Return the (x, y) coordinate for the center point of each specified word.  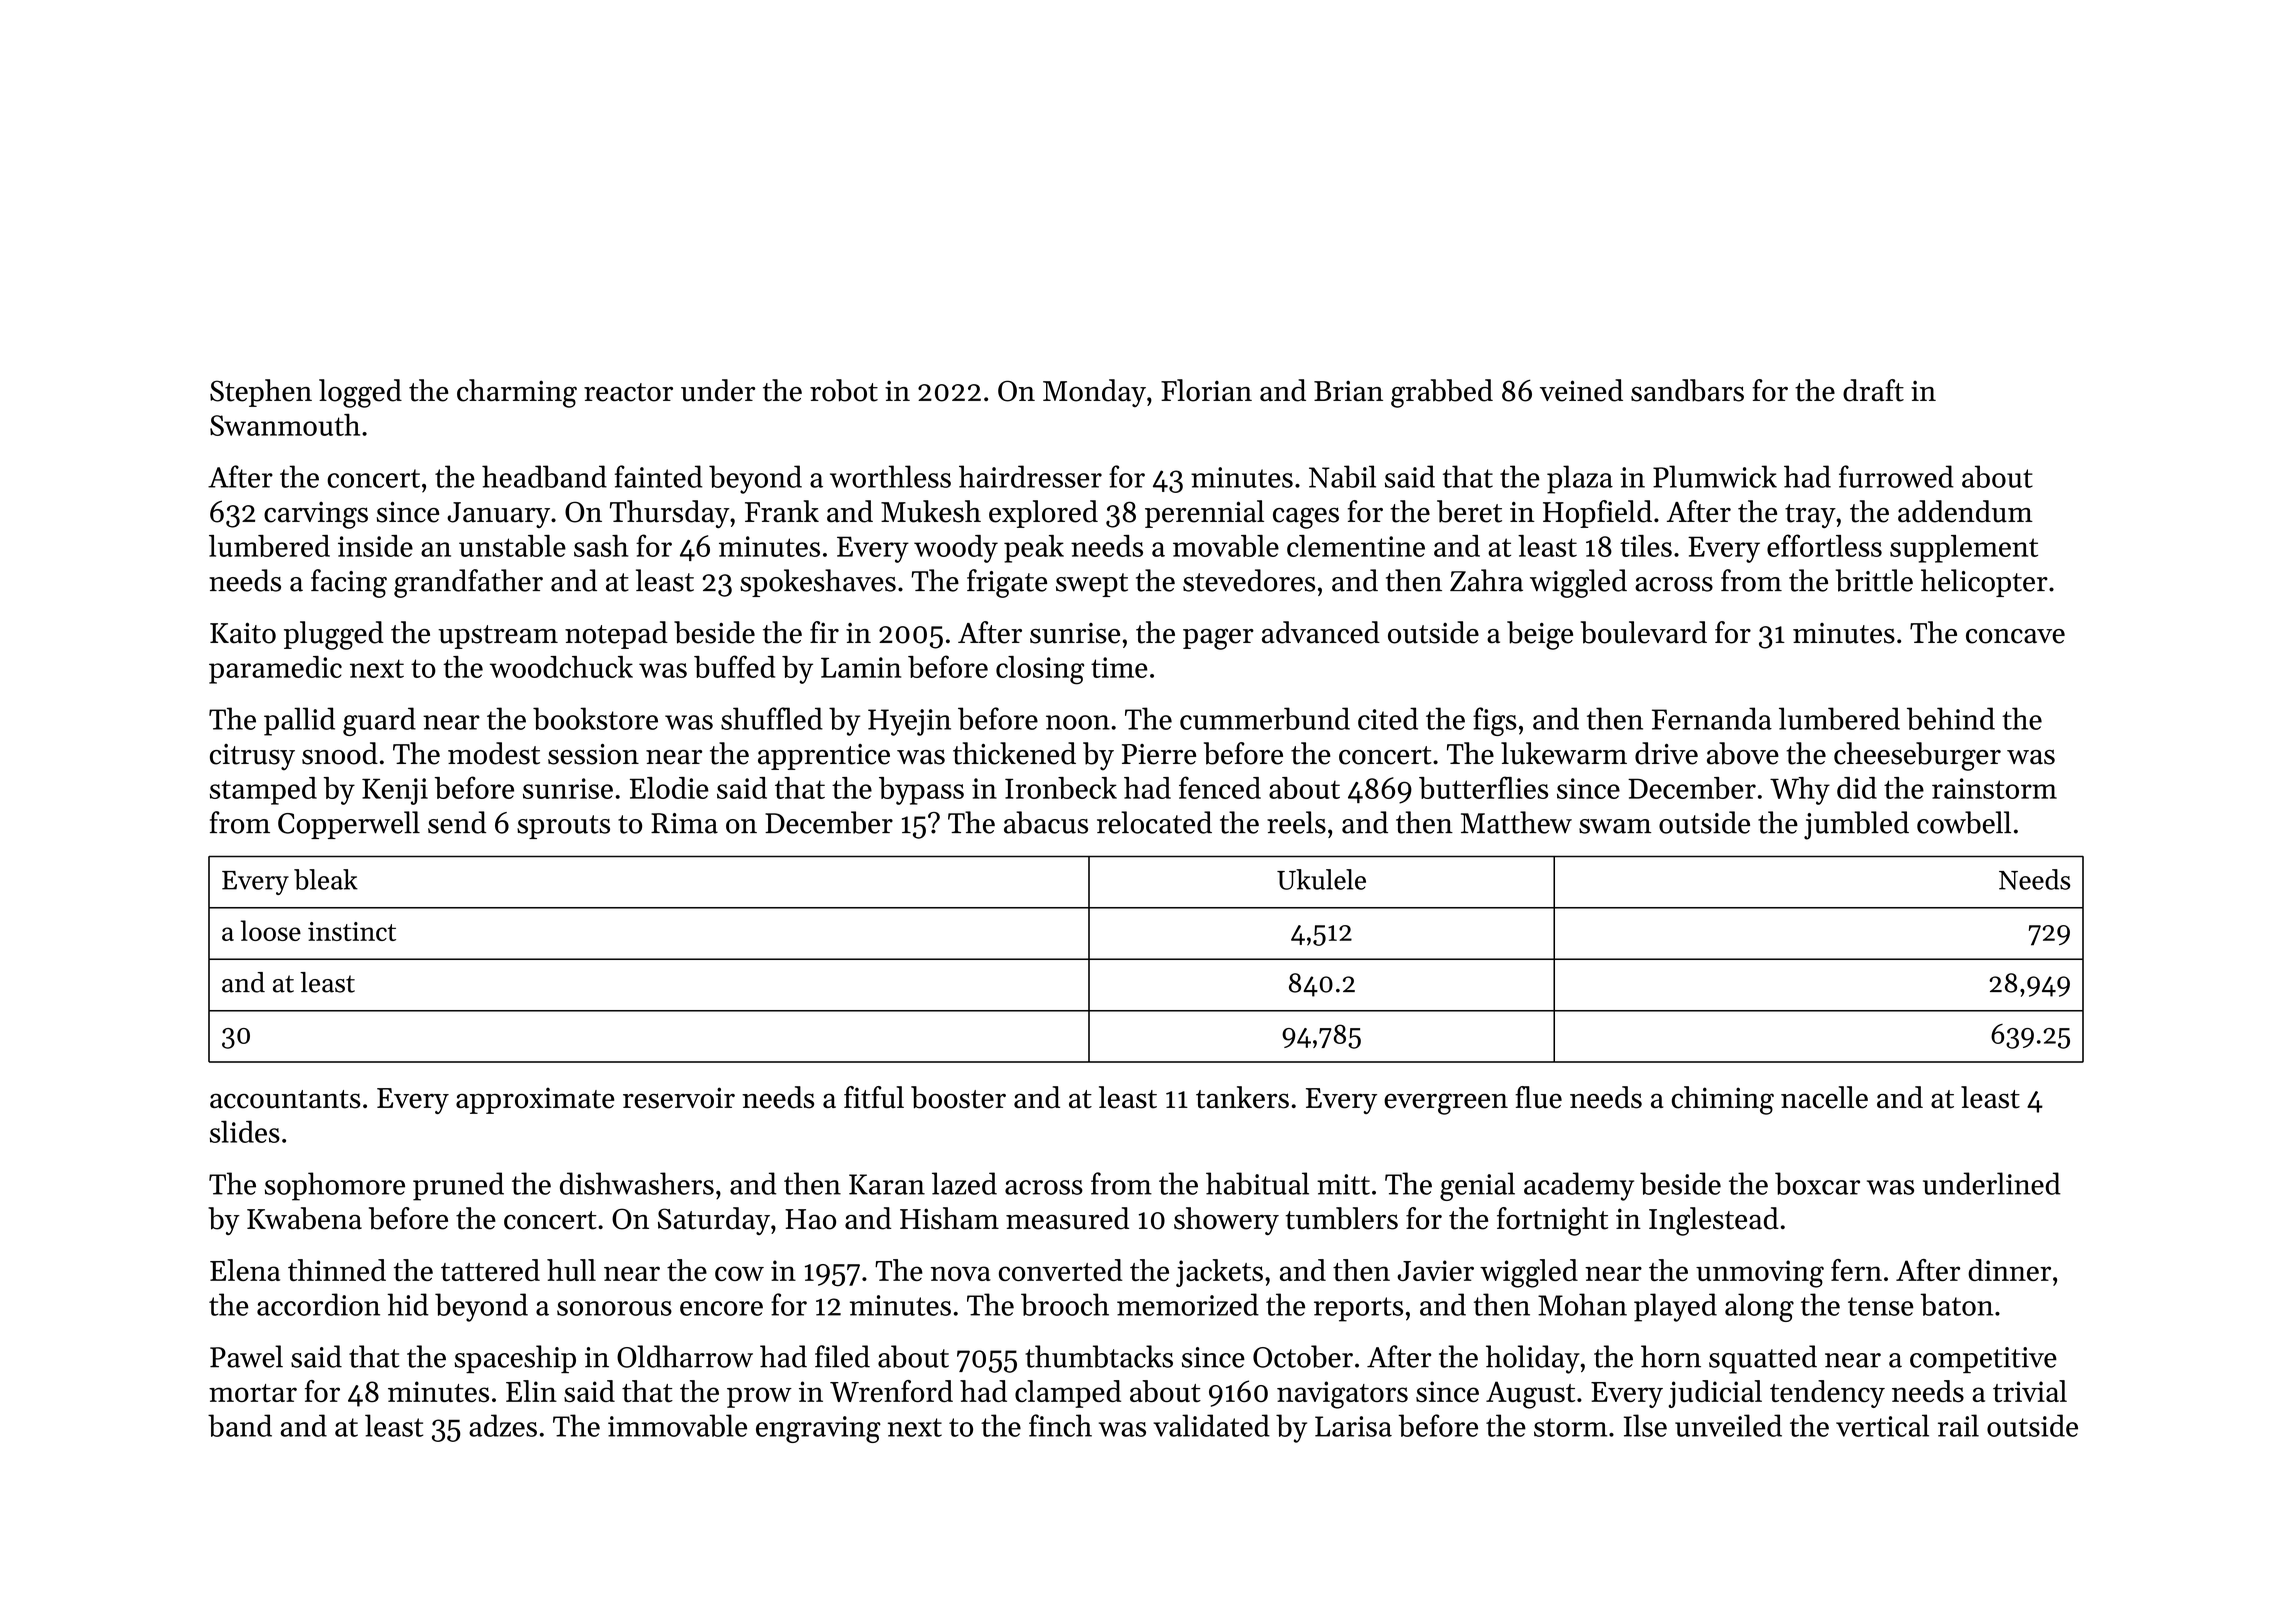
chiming (1723, 1100)
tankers (1242, 1097)
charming (517, 393)
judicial (1715, 1394)
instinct (352, 931)
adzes (503, 1425)
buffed (734, 666)
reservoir (679, 1098)
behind (1951, 718)
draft (1873, 390)
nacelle (1824, 1097)
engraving (818, 1429)
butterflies (1483, 787)
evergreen (1446, 1104)
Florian (1206, 390)
